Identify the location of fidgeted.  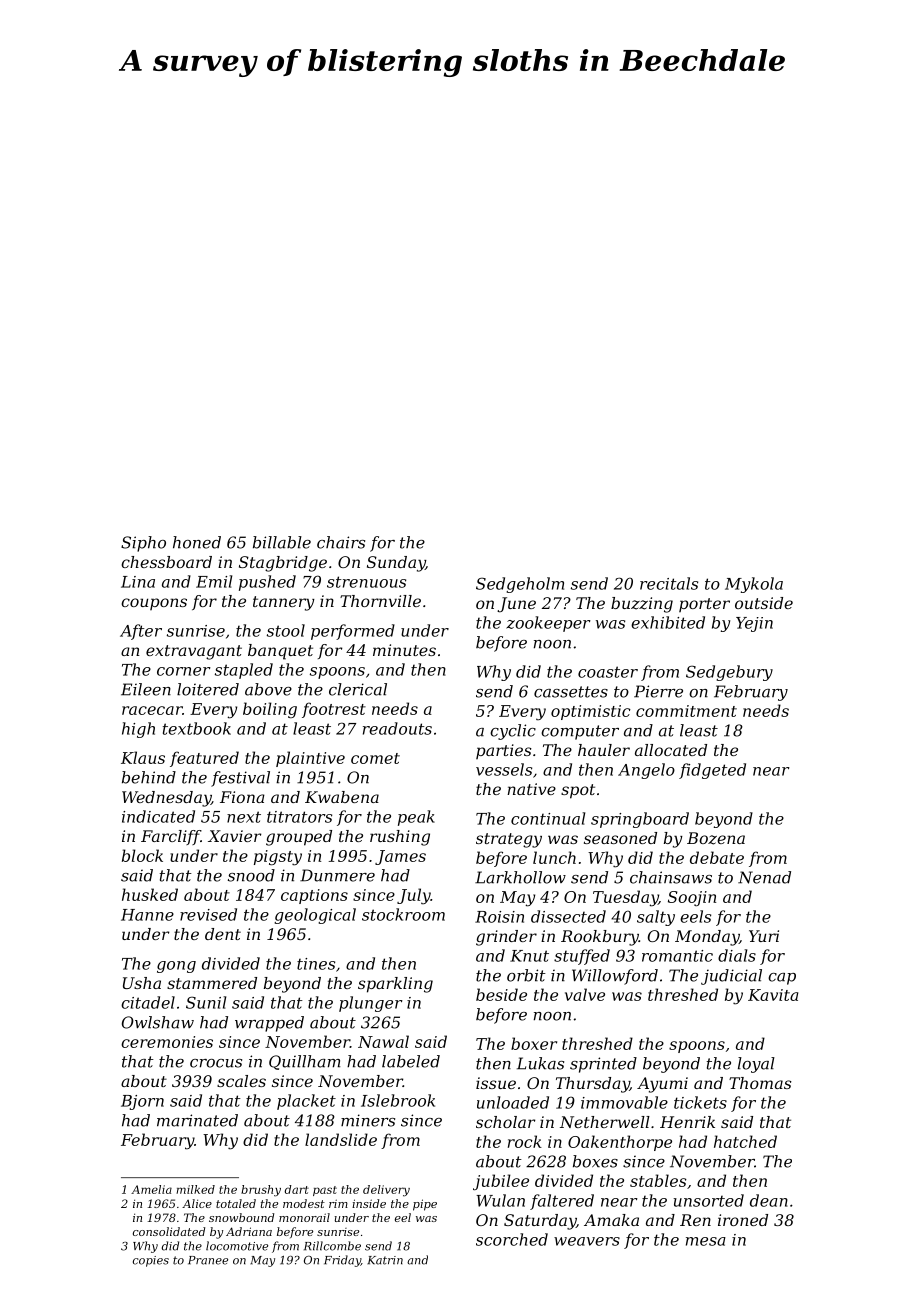
(712, 771).
